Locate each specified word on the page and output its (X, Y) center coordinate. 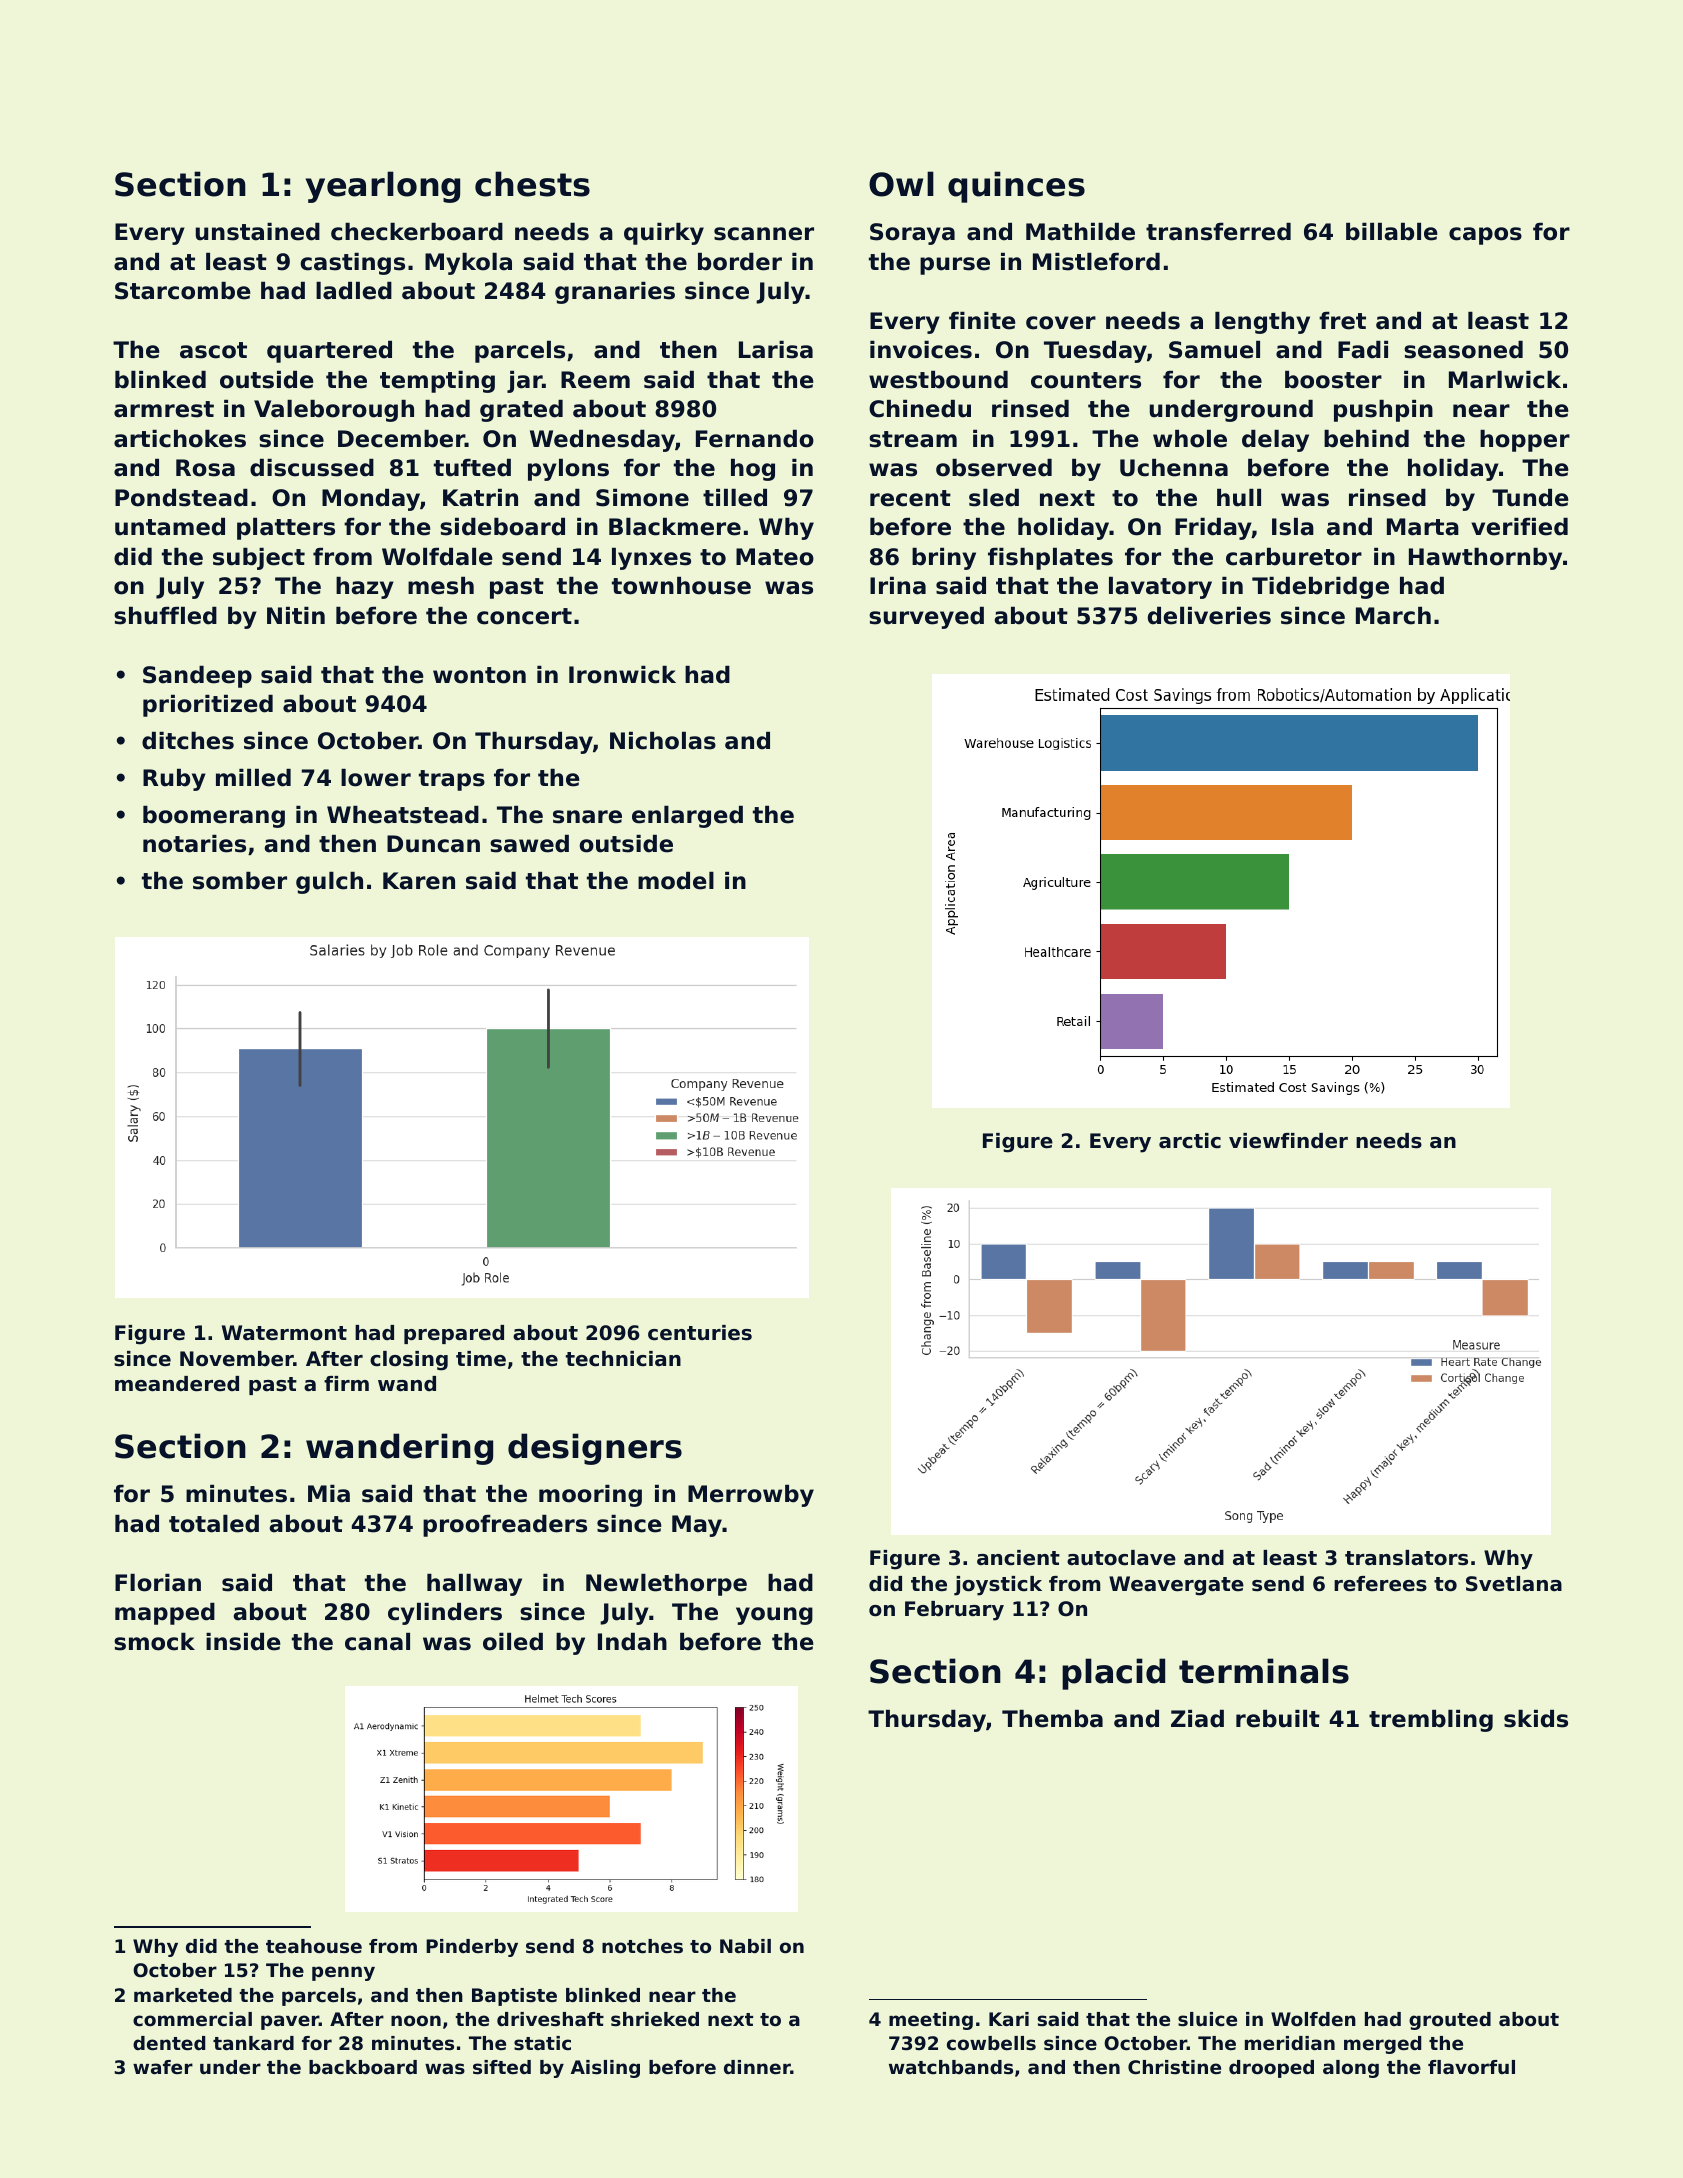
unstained (258, 232)
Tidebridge (1320, 588)
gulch (329, 883)
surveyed (926, 618)
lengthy (1262, 323)
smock (154, 1642)
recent (910, 498)
